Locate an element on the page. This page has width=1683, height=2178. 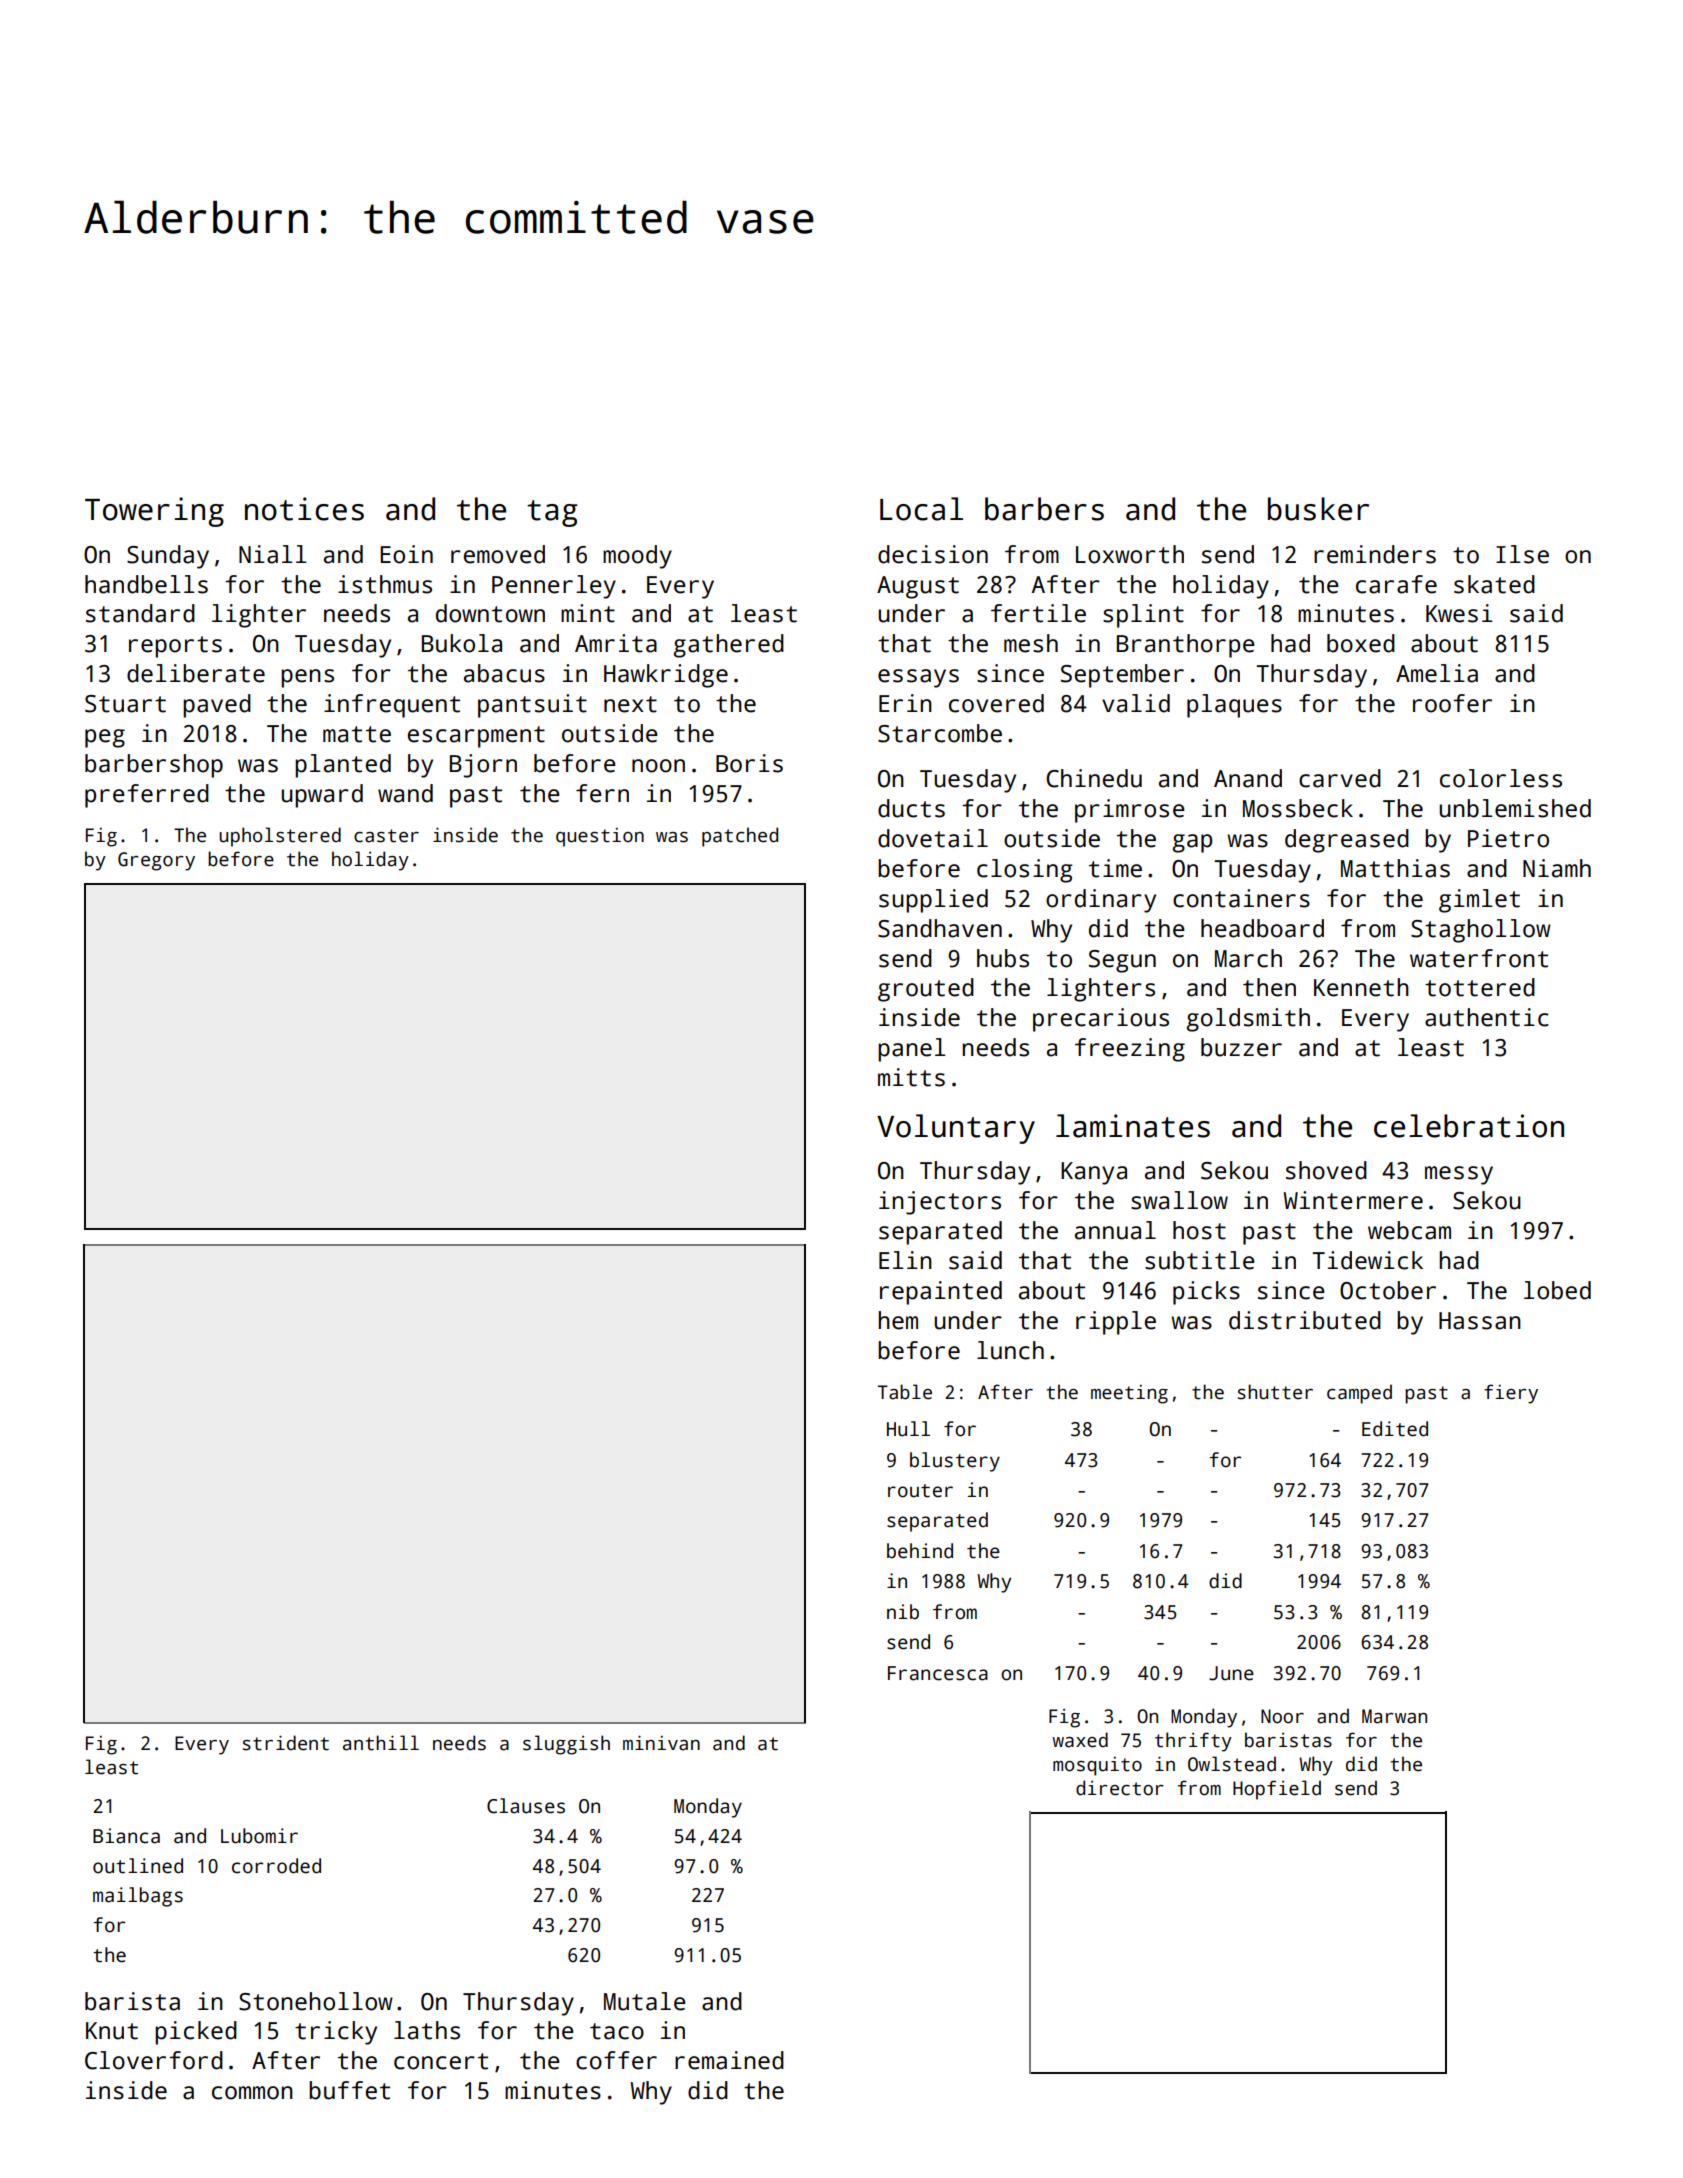
Elin is located at coordinates (905, 1260).
